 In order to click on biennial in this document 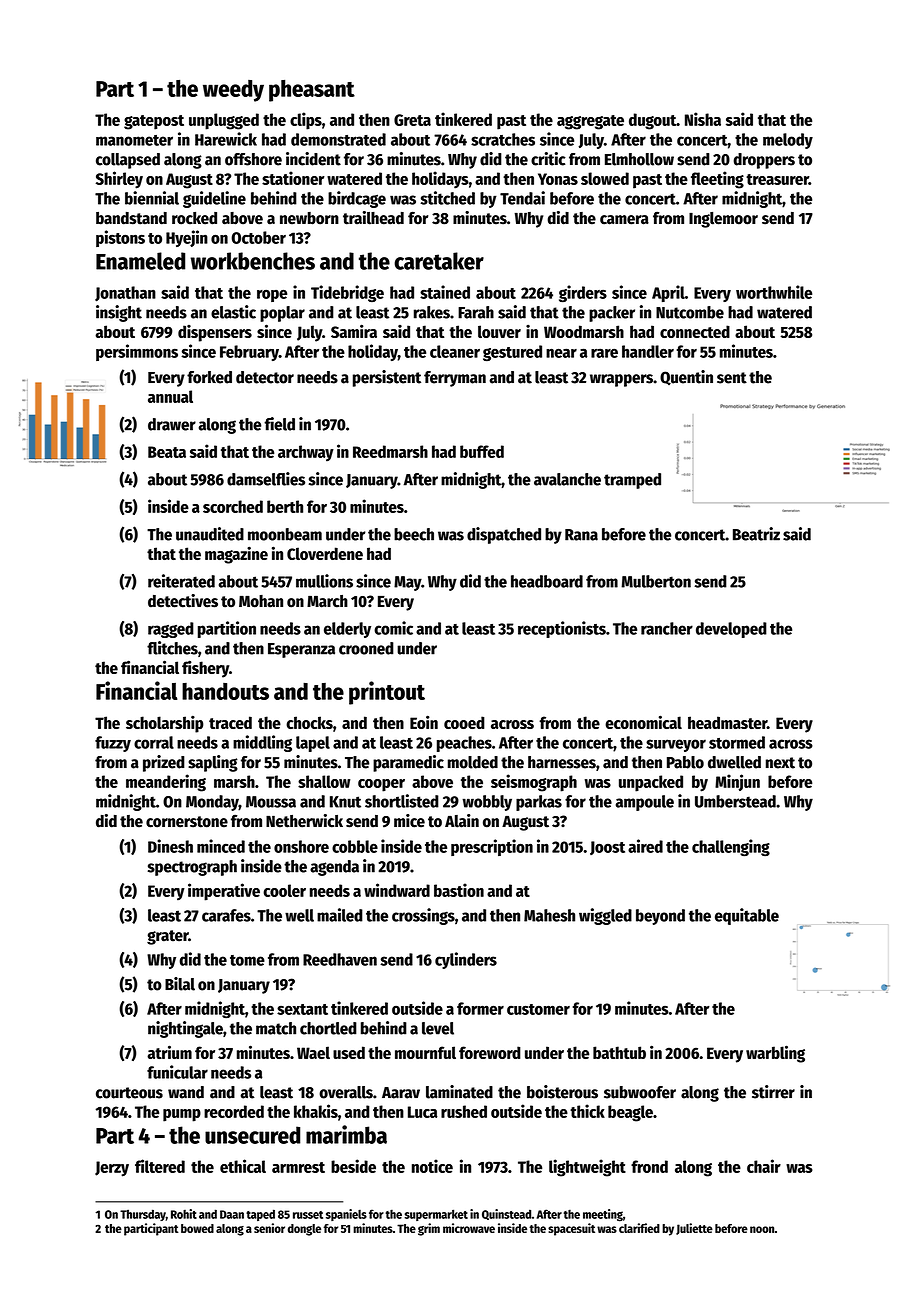, I will do `click(152, 198)`.
